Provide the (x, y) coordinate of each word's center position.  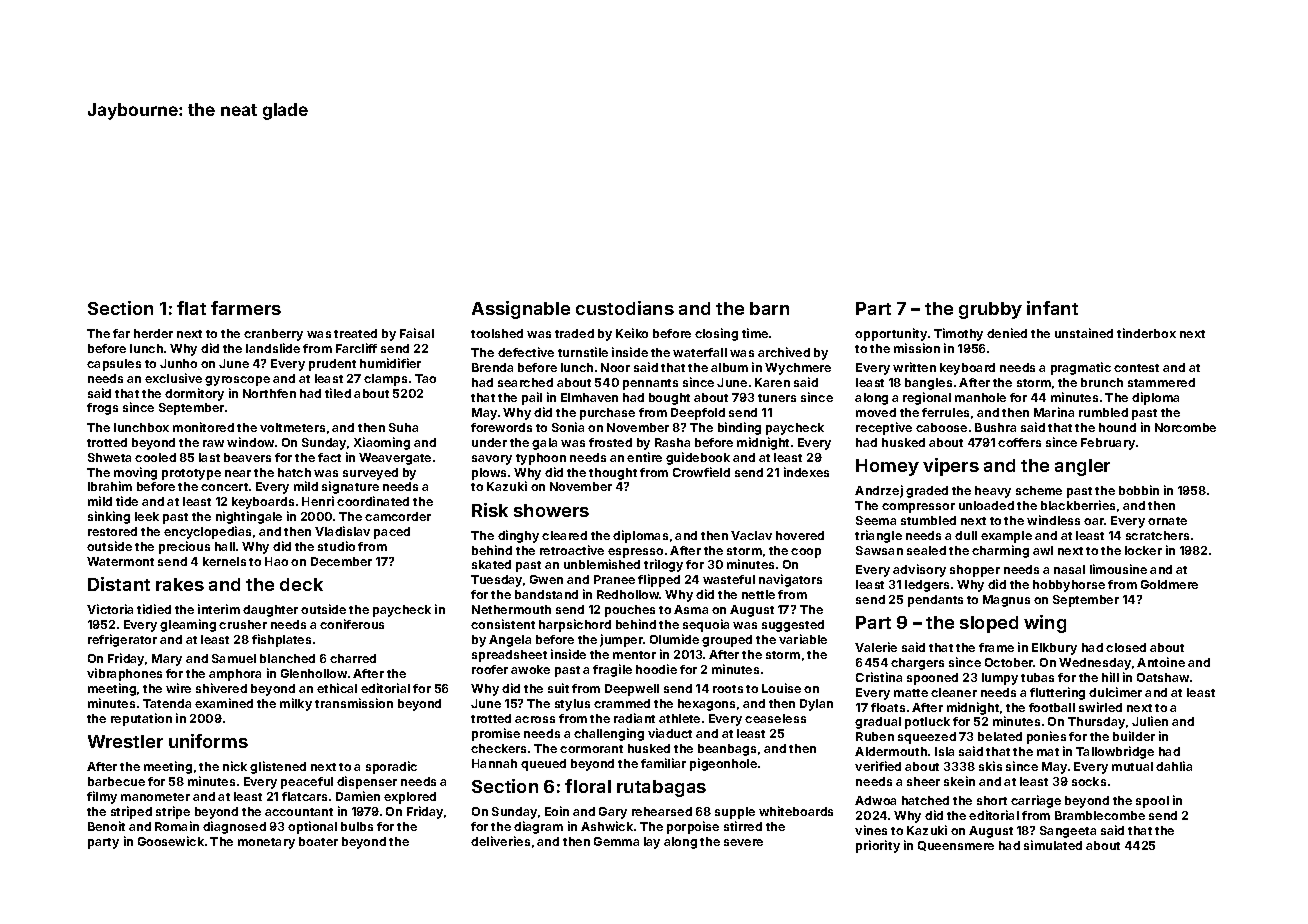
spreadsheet (509, 656)
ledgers (927, 586)
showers (551, 510)
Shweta (109, 457)
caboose (941, 427)
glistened (278, 767)
